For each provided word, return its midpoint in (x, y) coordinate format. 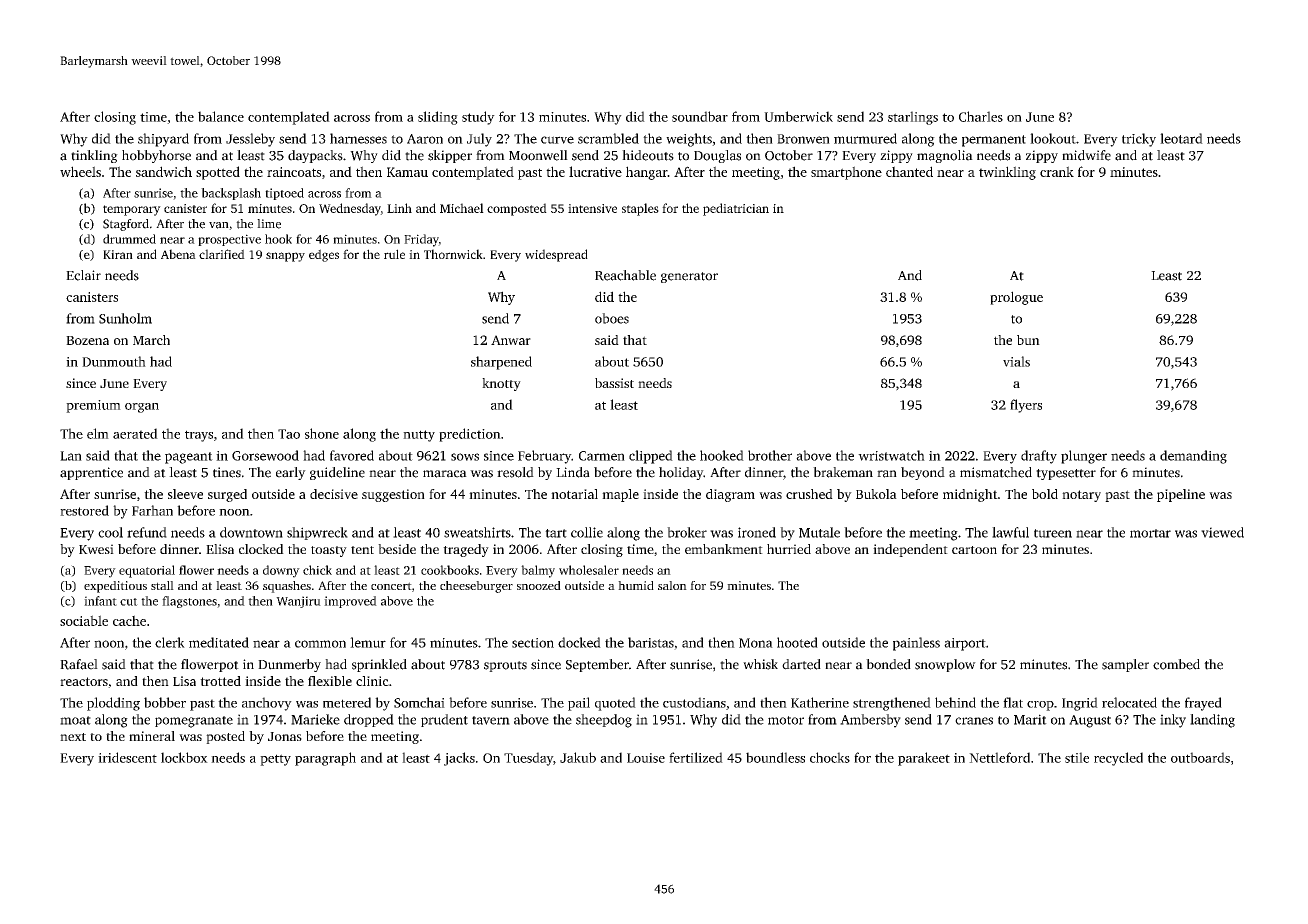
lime (269, 224)
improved (350, 602)
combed (1176, 664)
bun (1028, 340)
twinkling (1007, 173)
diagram (730, 495)
